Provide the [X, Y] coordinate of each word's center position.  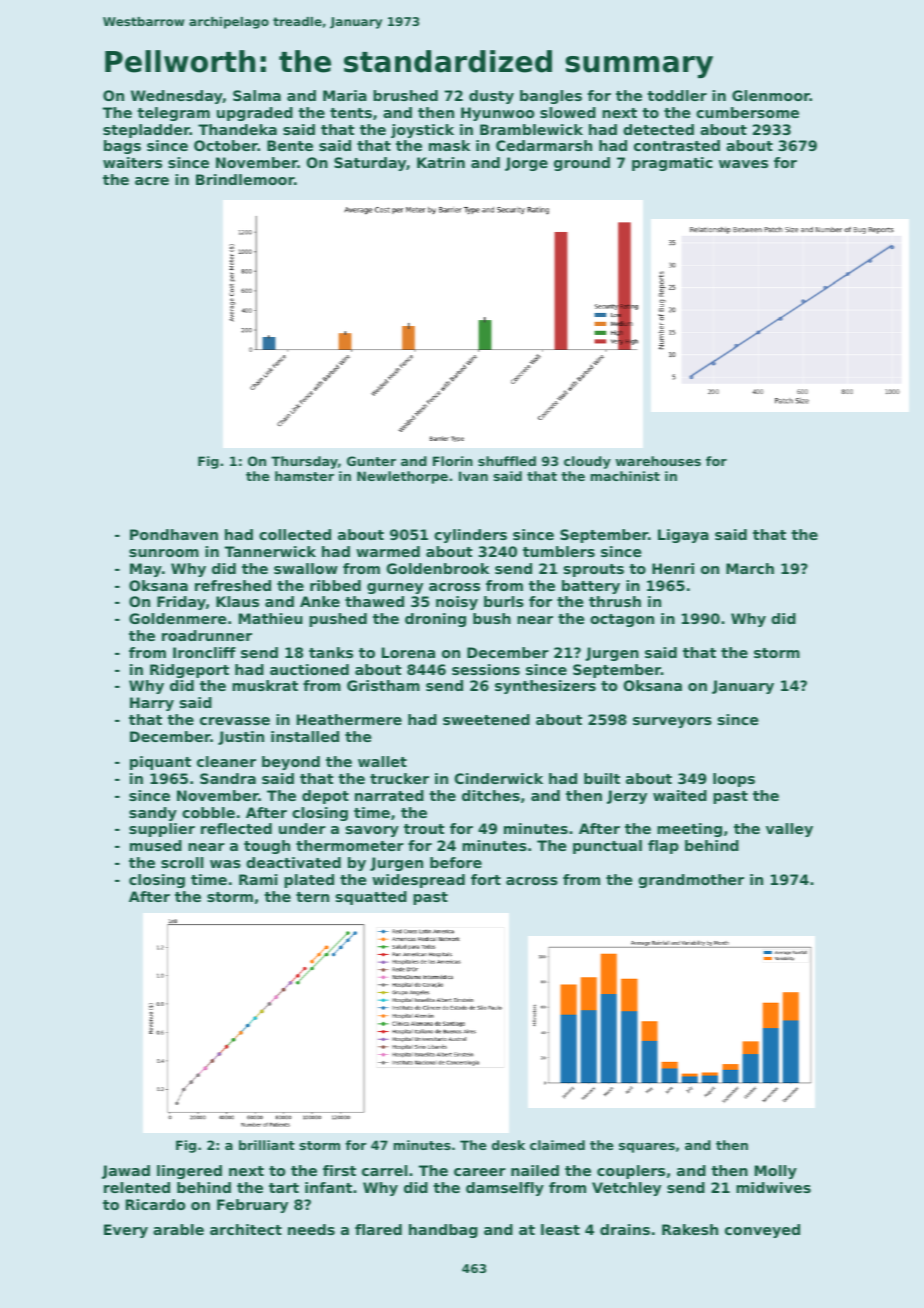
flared [378, 1229]
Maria [345, 95]
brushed [405, 95]
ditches [491, 795]
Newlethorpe [402, 477]
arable [178, 1229]
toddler [677, 95]
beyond [291, 763]
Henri [673, 568]
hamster [304, 476]
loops [734, 780]
